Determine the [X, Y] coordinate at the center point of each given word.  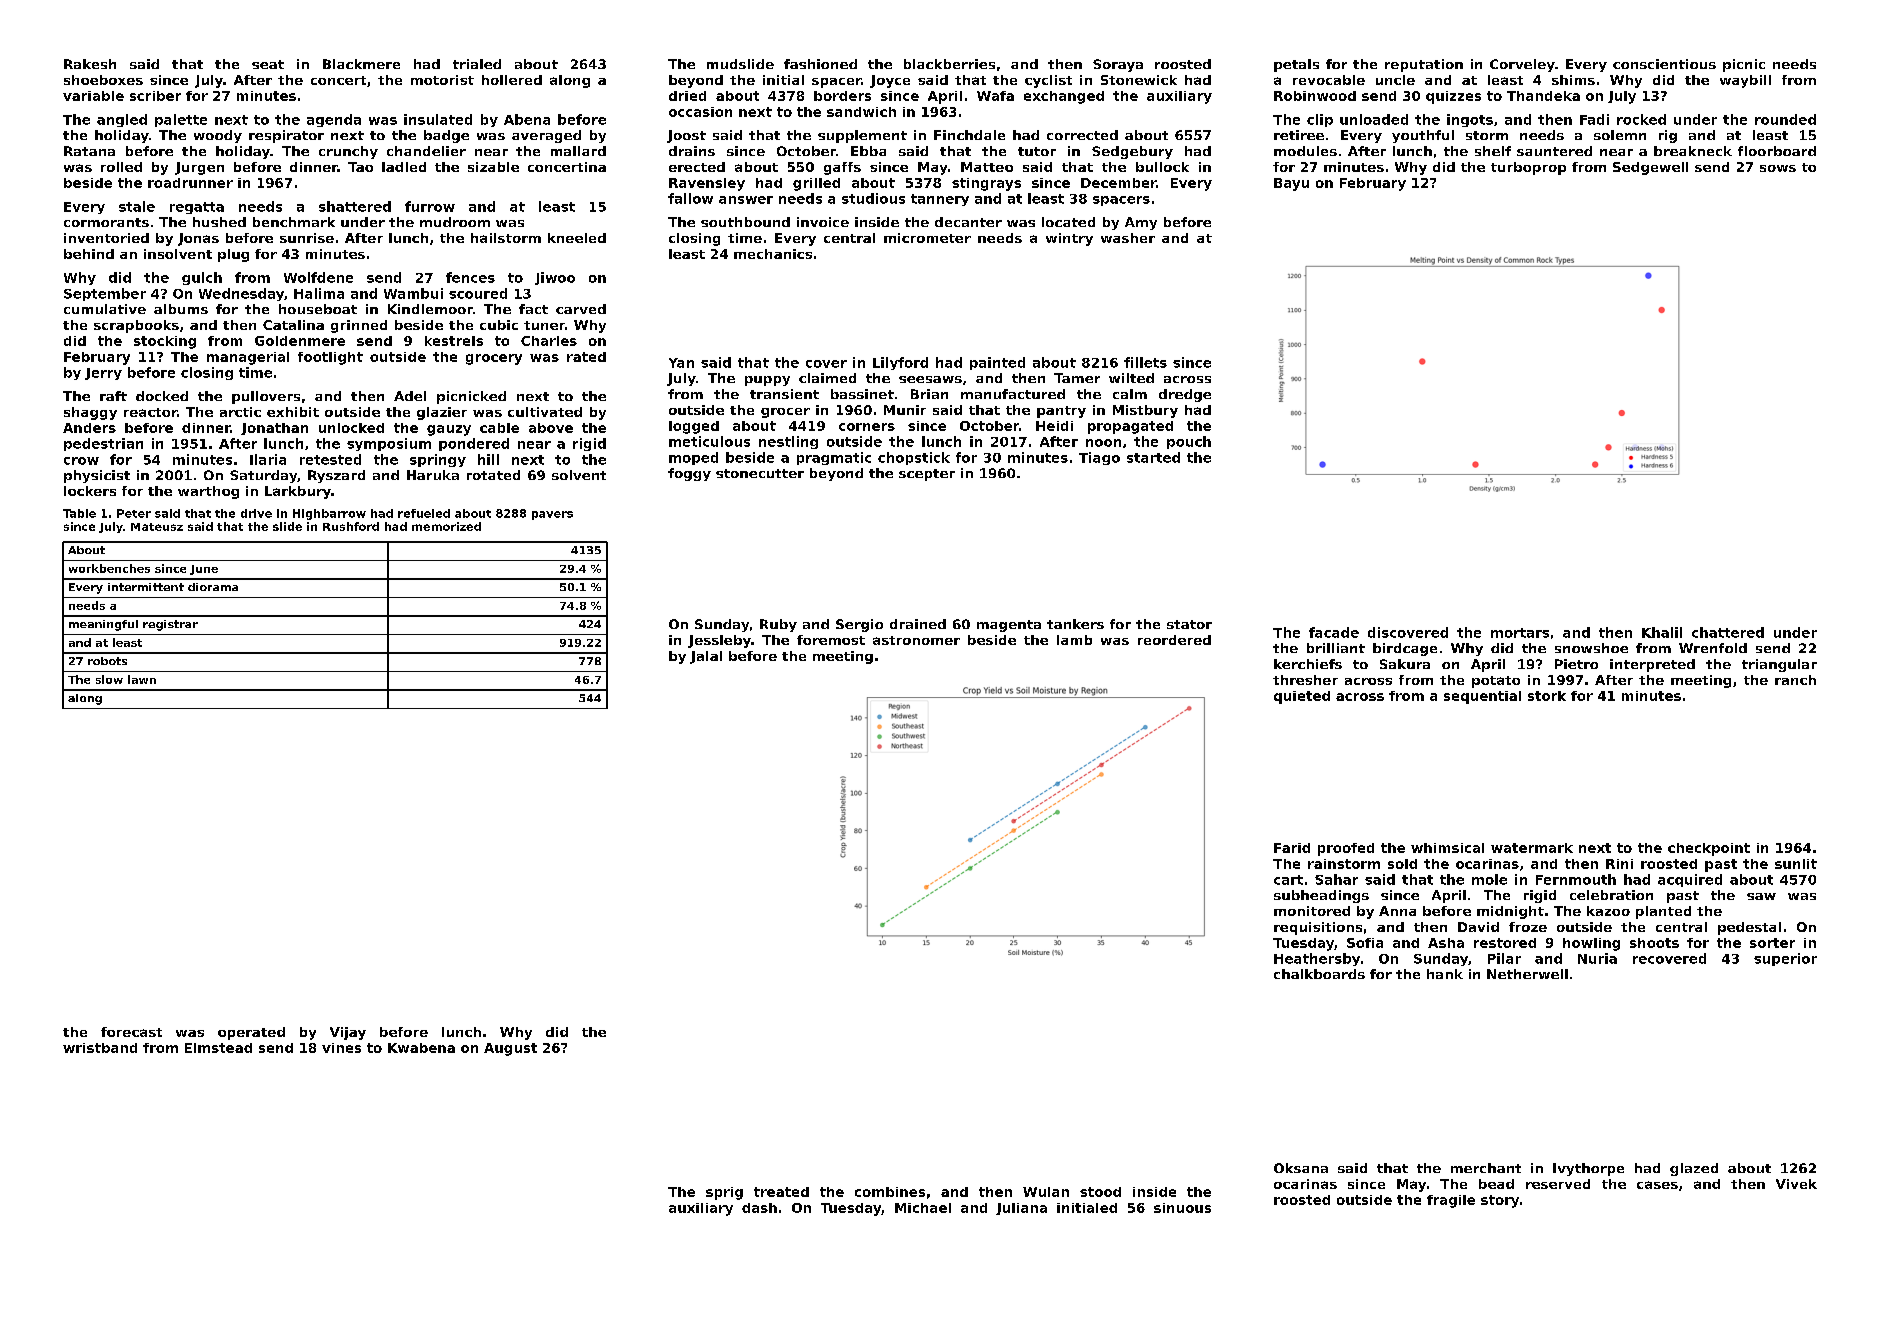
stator [1189, 624]
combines [890, 1192]
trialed [477, 64]
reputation [1424, 65]
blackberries [949, 64]
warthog [208, 492]
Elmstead [218, 1048]
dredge [1185, 395]
